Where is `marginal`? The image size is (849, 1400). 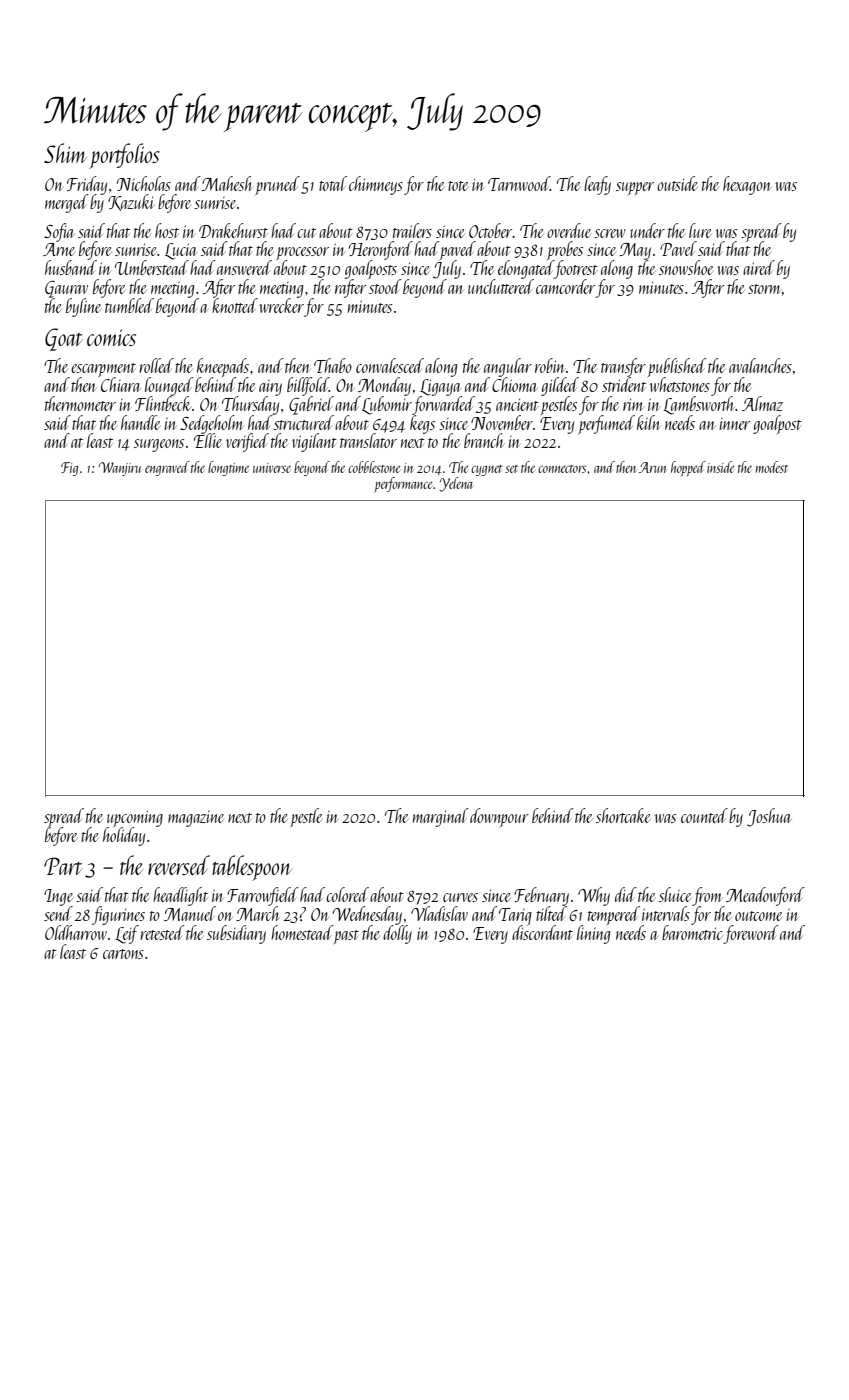
marginal is located at coordinates (441, 817).
